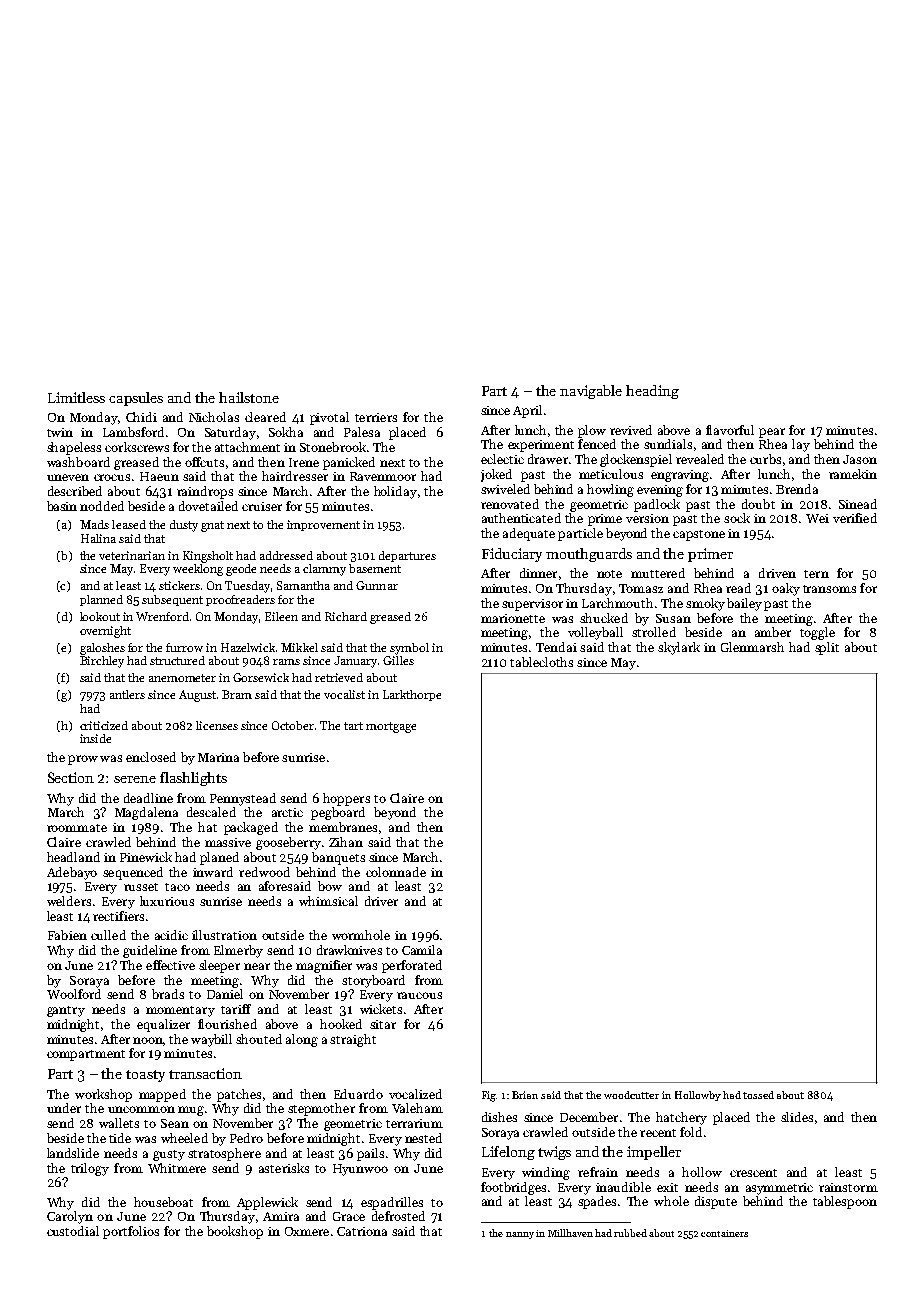 Image resolution: width=924 pixels, height=1308 pixels. Describe the element at coordinates (758, 1095) in the image. I see `tossed` at that location.
